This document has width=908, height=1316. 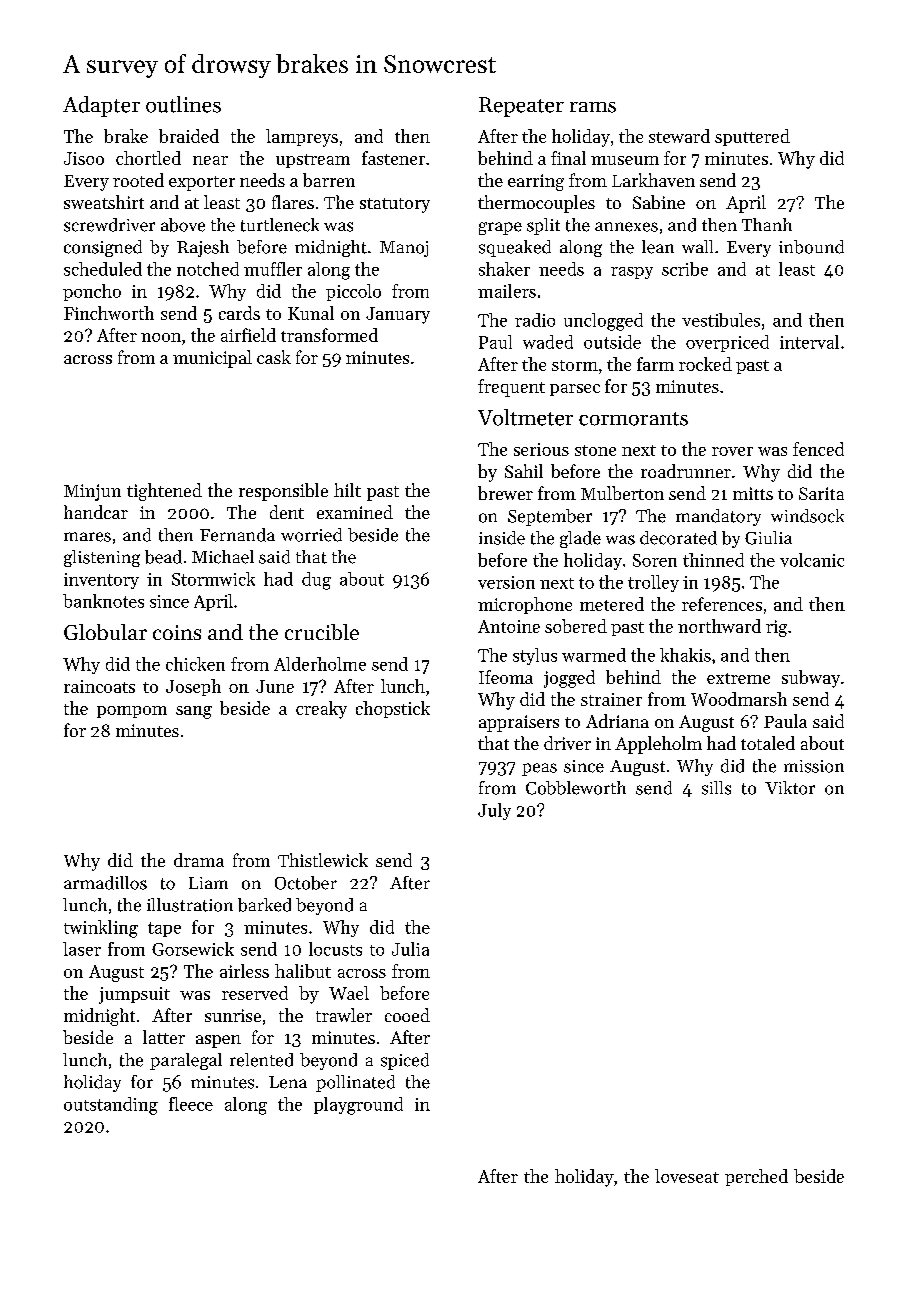 I want to click on appraisers, so click(x=519, y=723).
